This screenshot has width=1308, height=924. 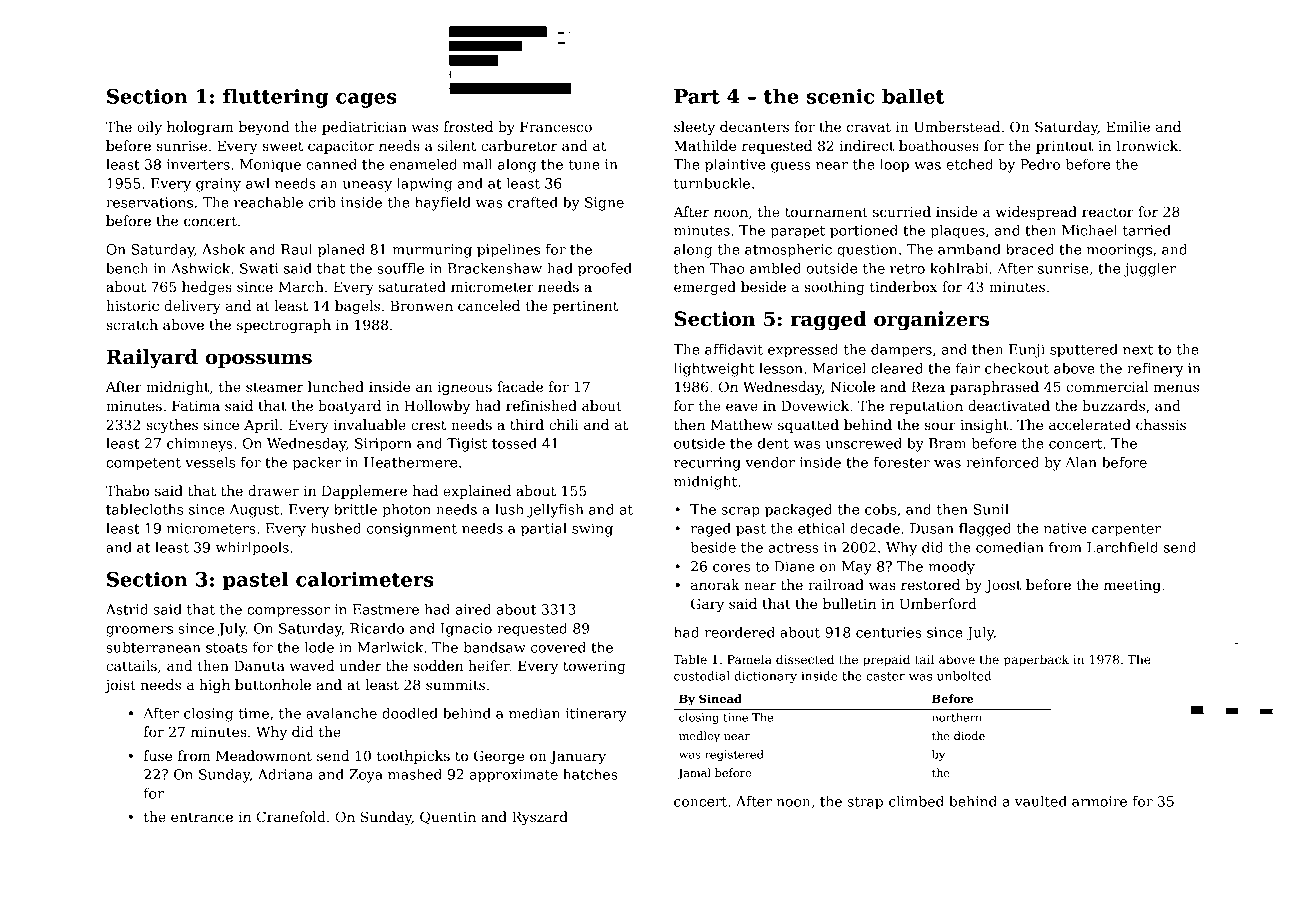 What do you see at coordinates (336, 386) in the screenshot?
I see `lunched` at bounding box center [336, 386].
